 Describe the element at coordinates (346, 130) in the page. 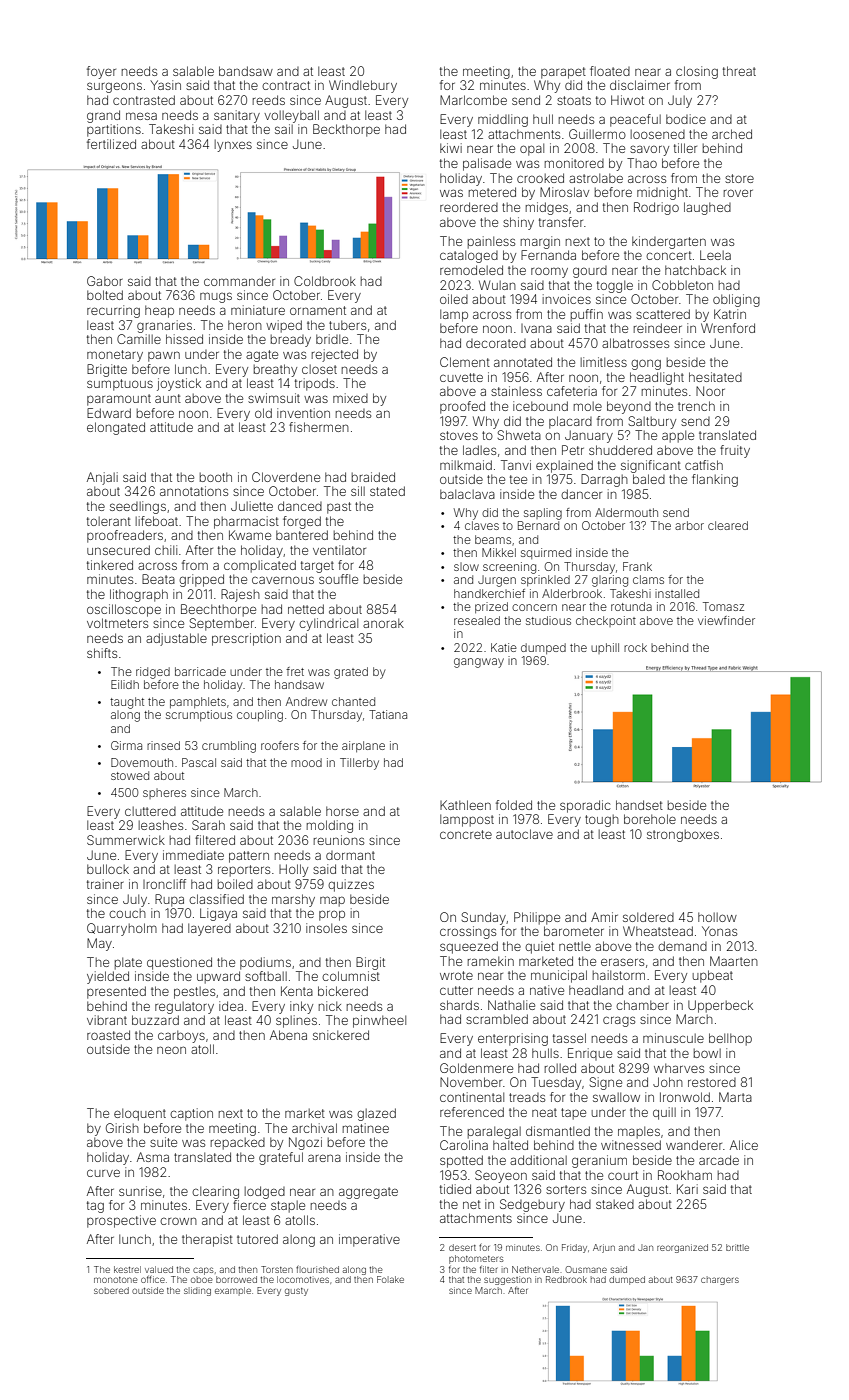

I see `Beckthorpe` at that location.
